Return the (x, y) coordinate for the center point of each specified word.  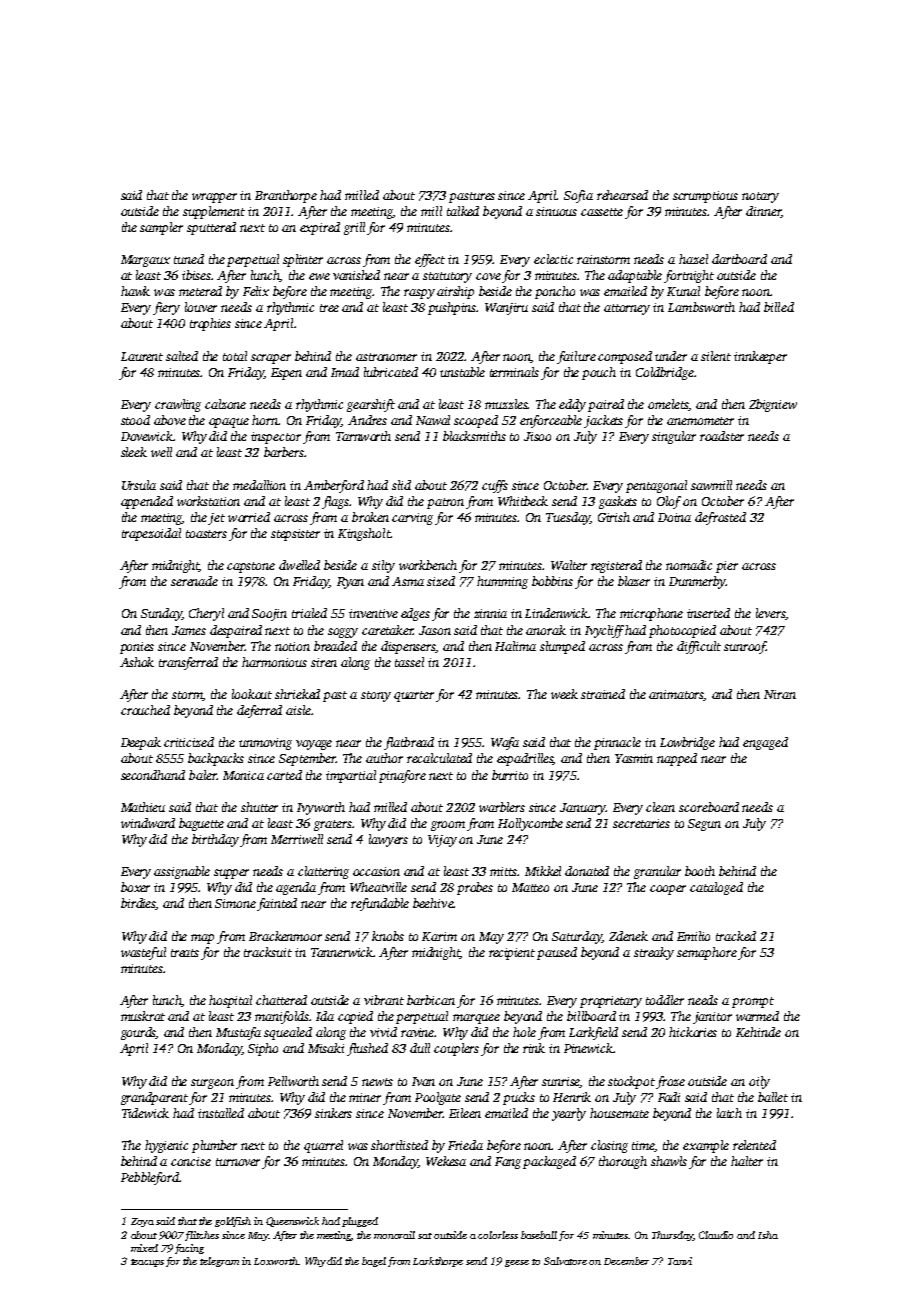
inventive (373, 613)
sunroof (745, 647)
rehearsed (622, 195)
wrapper (214, 198)
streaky (654, 953)
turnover (238, 1162)
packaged (549, 1162)
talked (463, 211)
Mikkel (543, 871)
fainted (277, 904)
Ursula (139, 485)
